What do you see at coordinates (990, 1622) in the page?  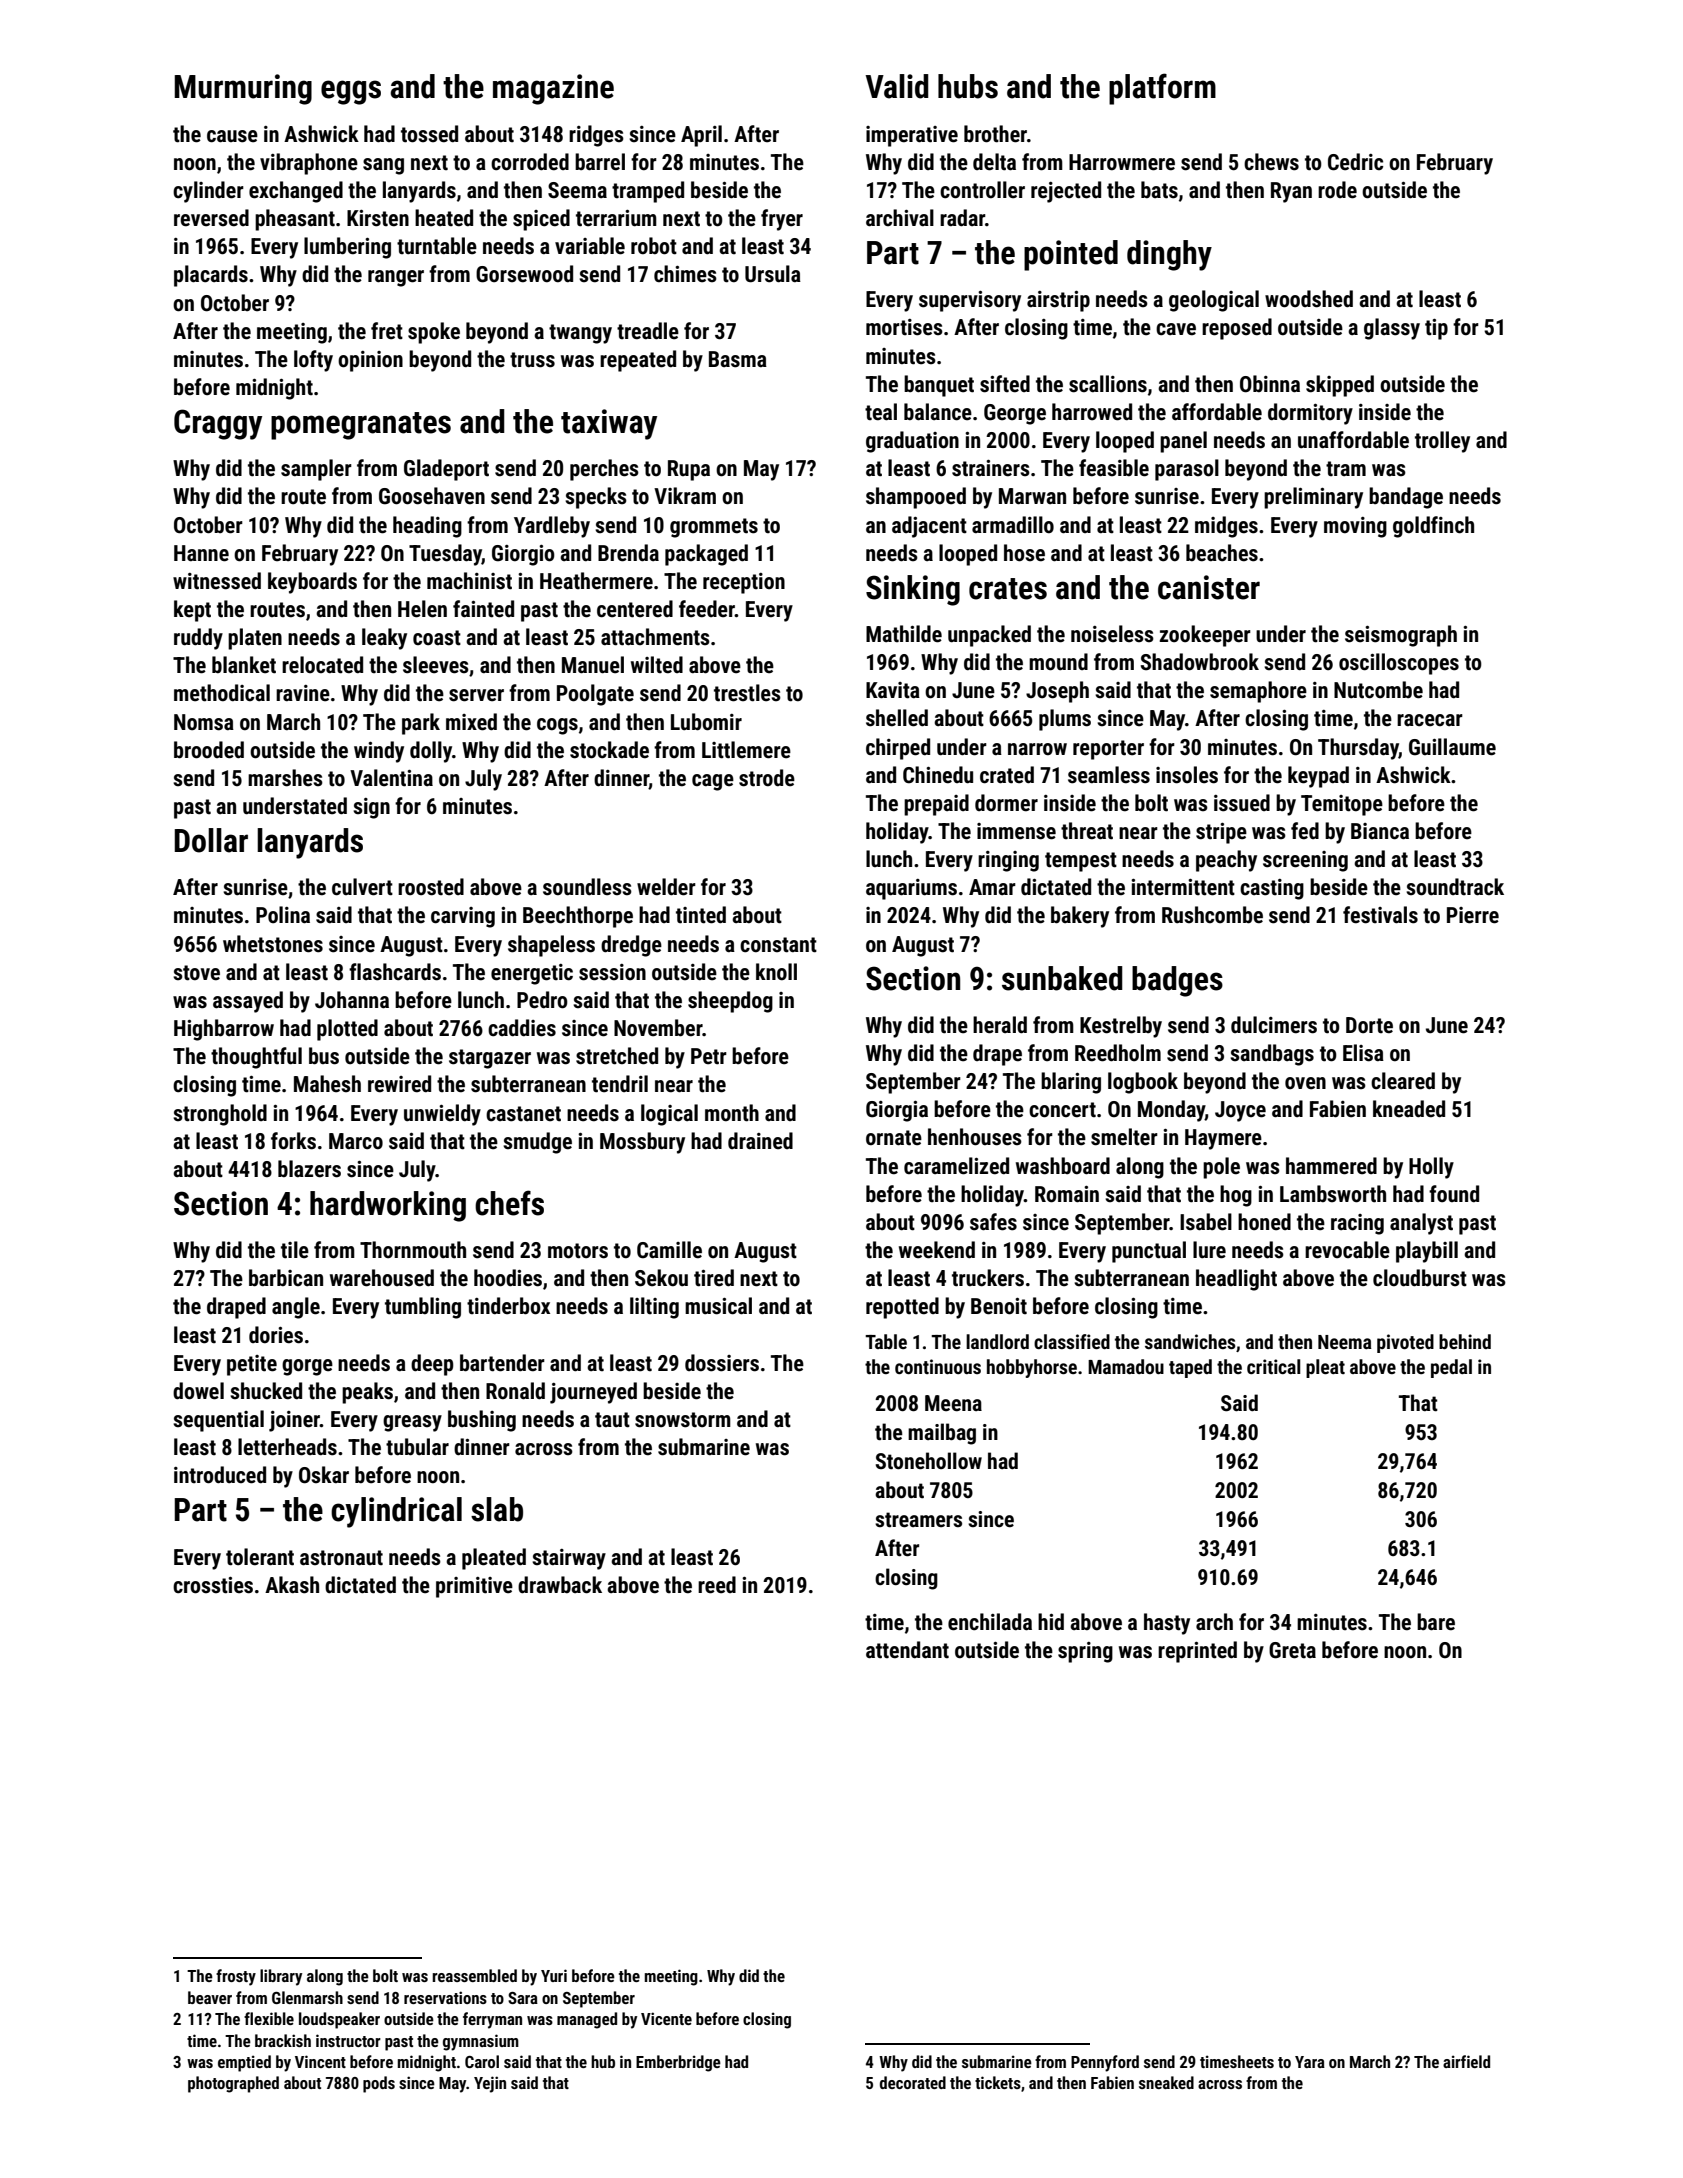 I see `enchilada` at bounding box center [990, 1622].
